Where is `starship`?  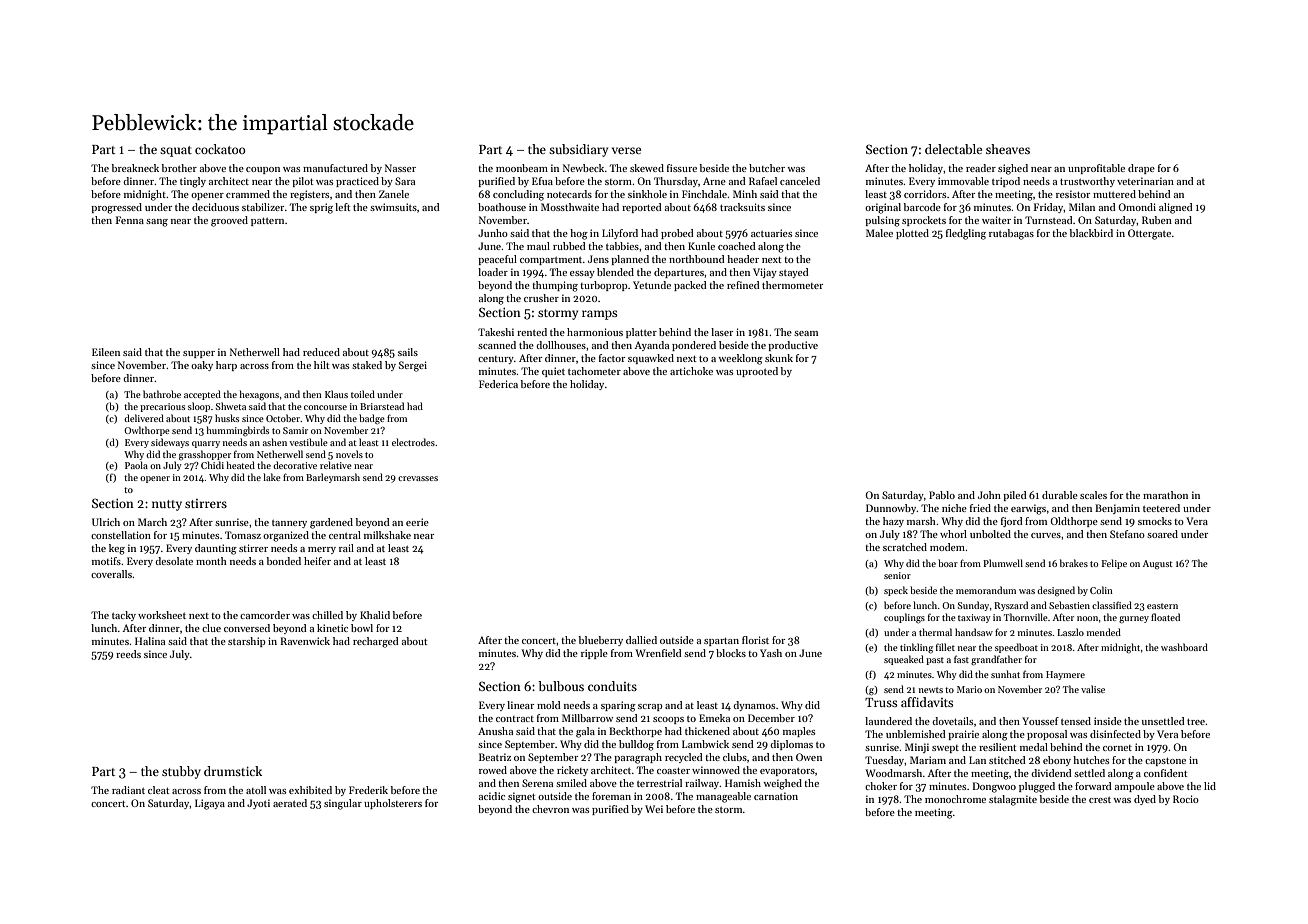 starship is located at coordinates (247, 642).
